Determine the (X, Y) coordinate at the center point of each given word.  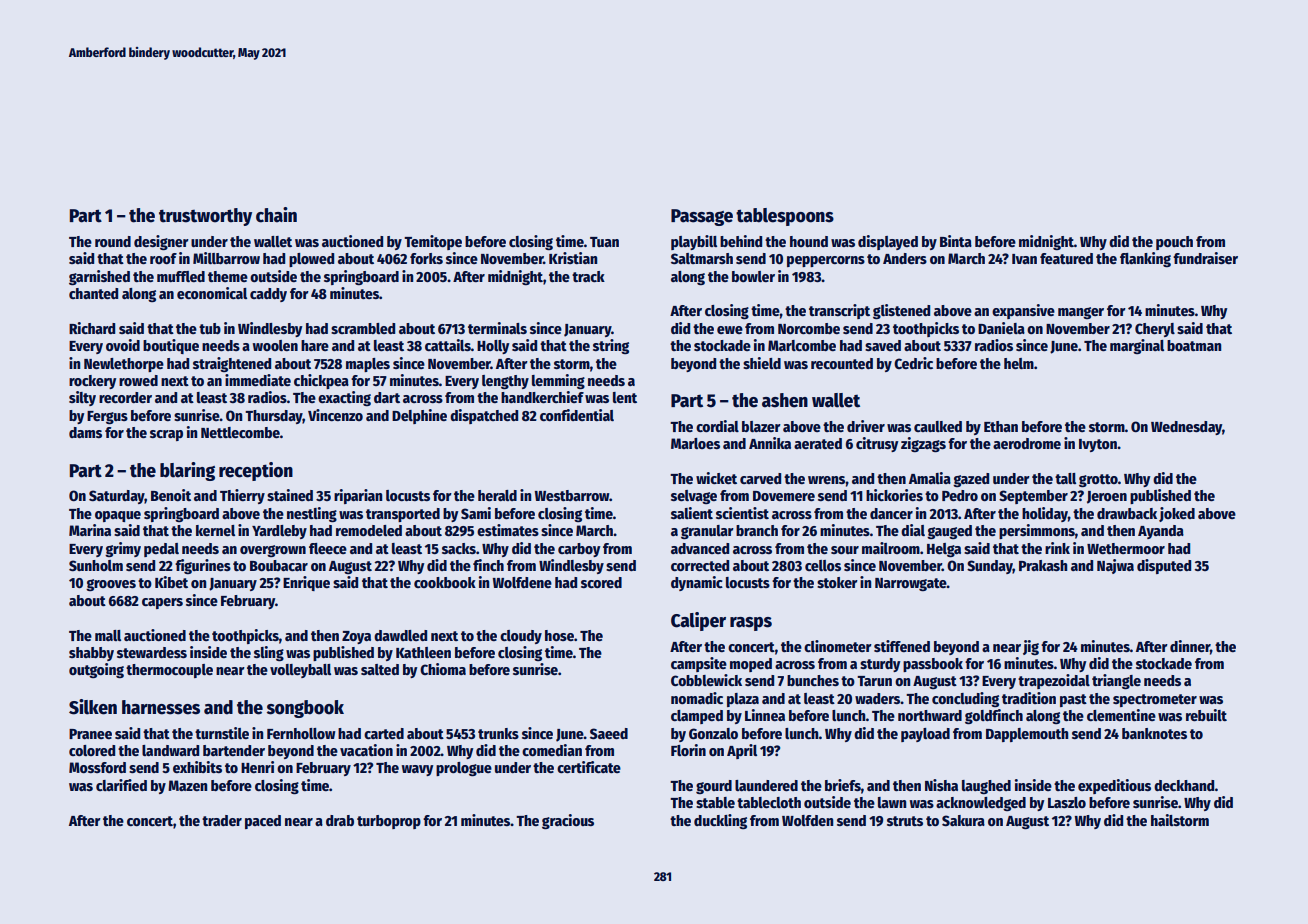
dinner (1190, 646)
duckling (720, 821)
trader (222, 820)
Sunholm (96, 565)
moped (751, 665)
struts (905, 821)
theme (228, 276)
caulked (938, 426)
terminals (497, 328)
